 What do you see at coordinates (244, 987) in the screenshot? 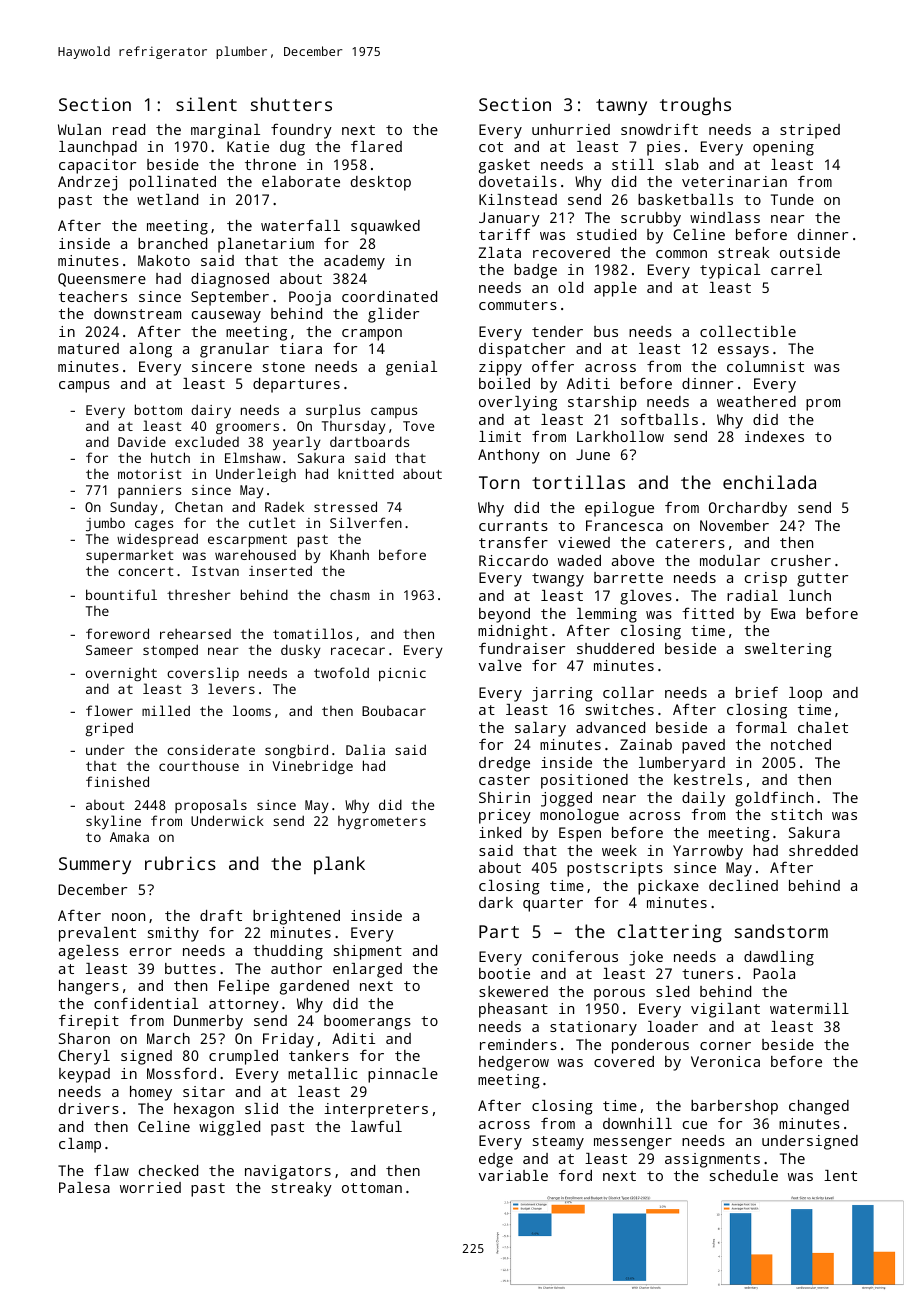
I see `Felipe` at bounding box center [244, 987].
